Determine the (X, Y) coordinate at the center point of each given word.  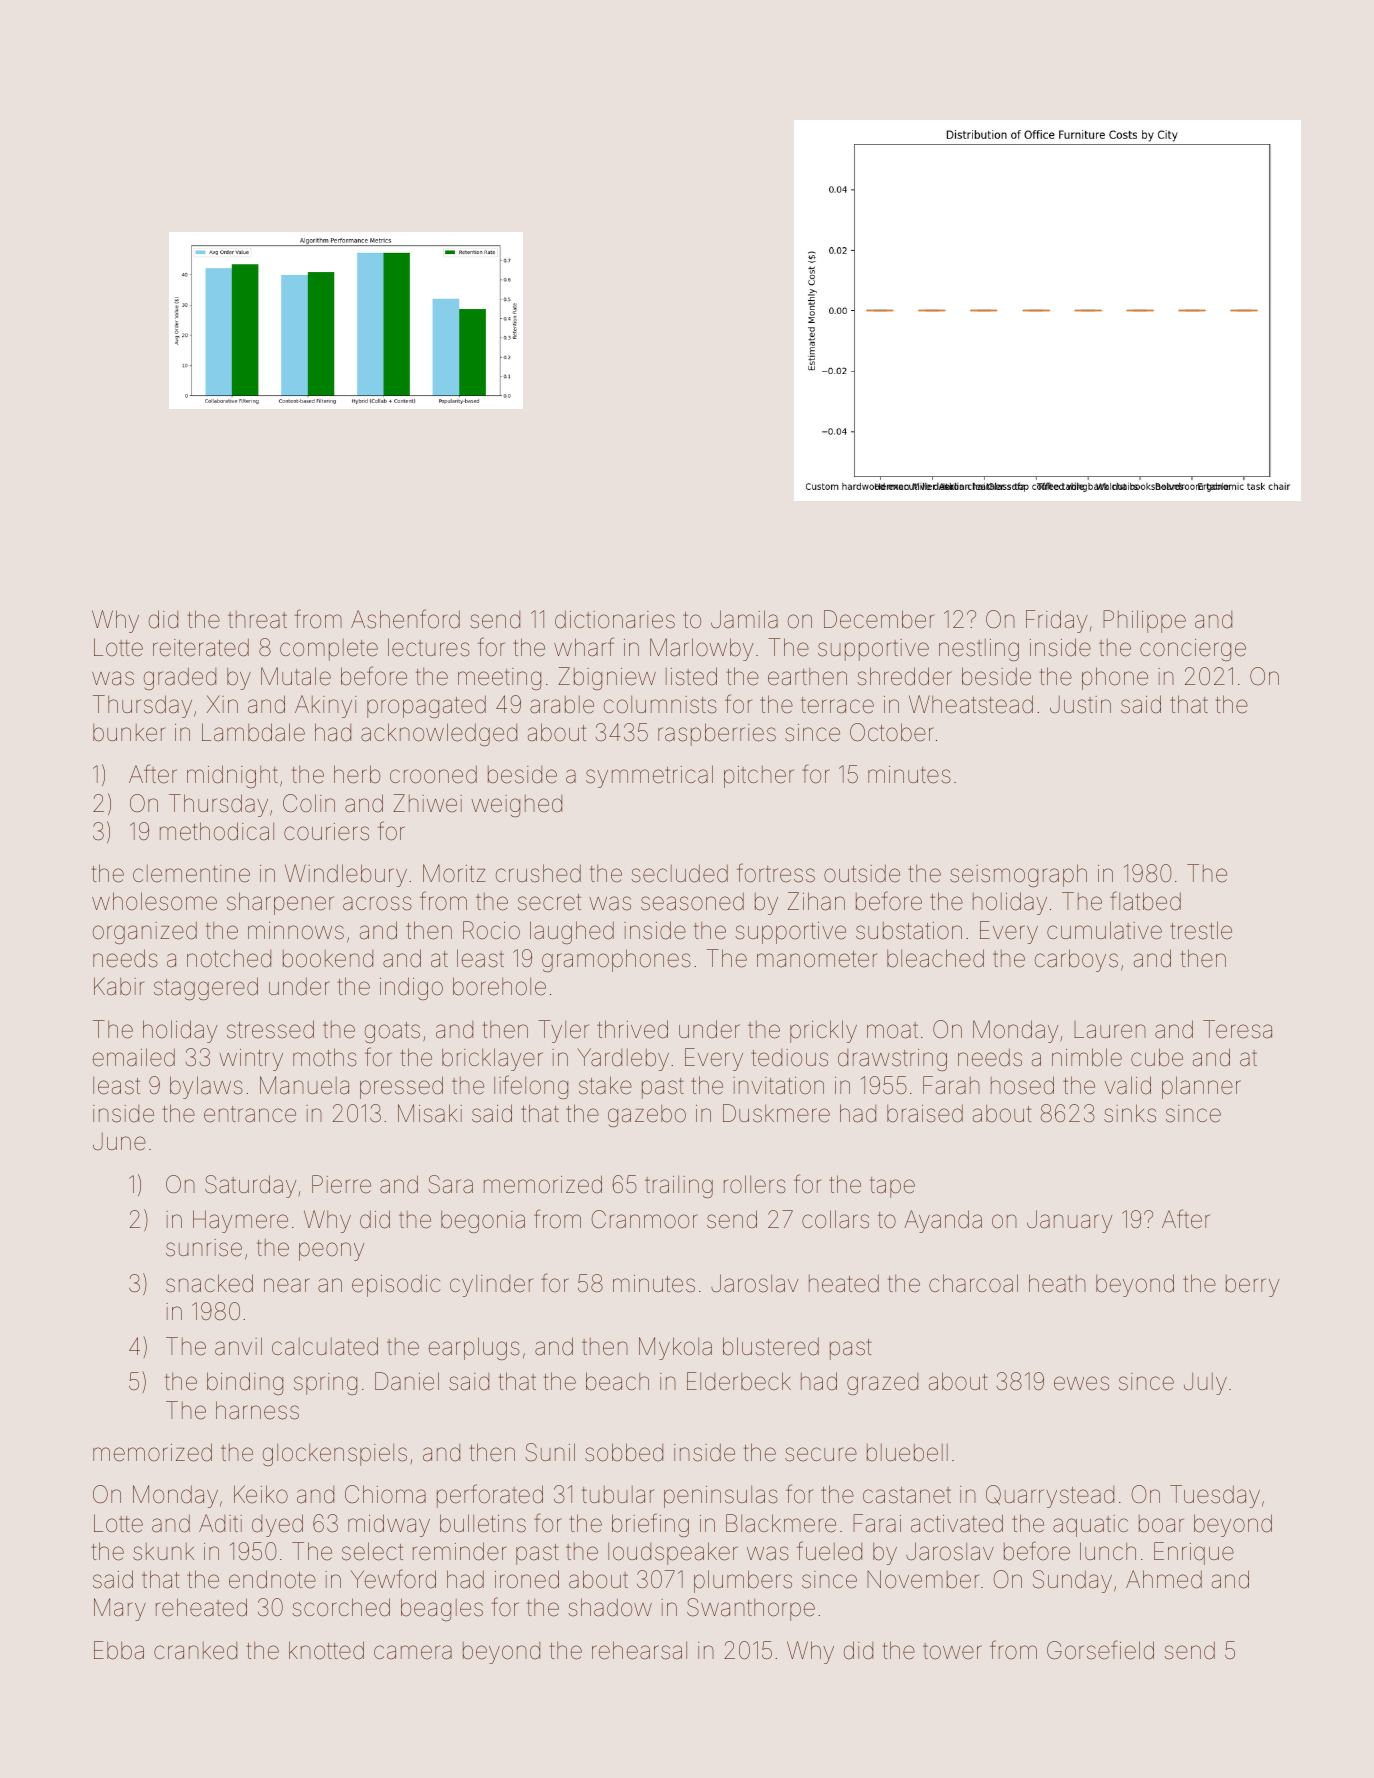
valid (1128, 1085)
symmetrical (649, 776)
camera (413, 1652)
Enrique (1194, 1553)
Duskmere (776, 1113)
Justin (1080, 705)
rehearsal (639, 1650)
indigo (411, 988)
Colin (309, 803)
